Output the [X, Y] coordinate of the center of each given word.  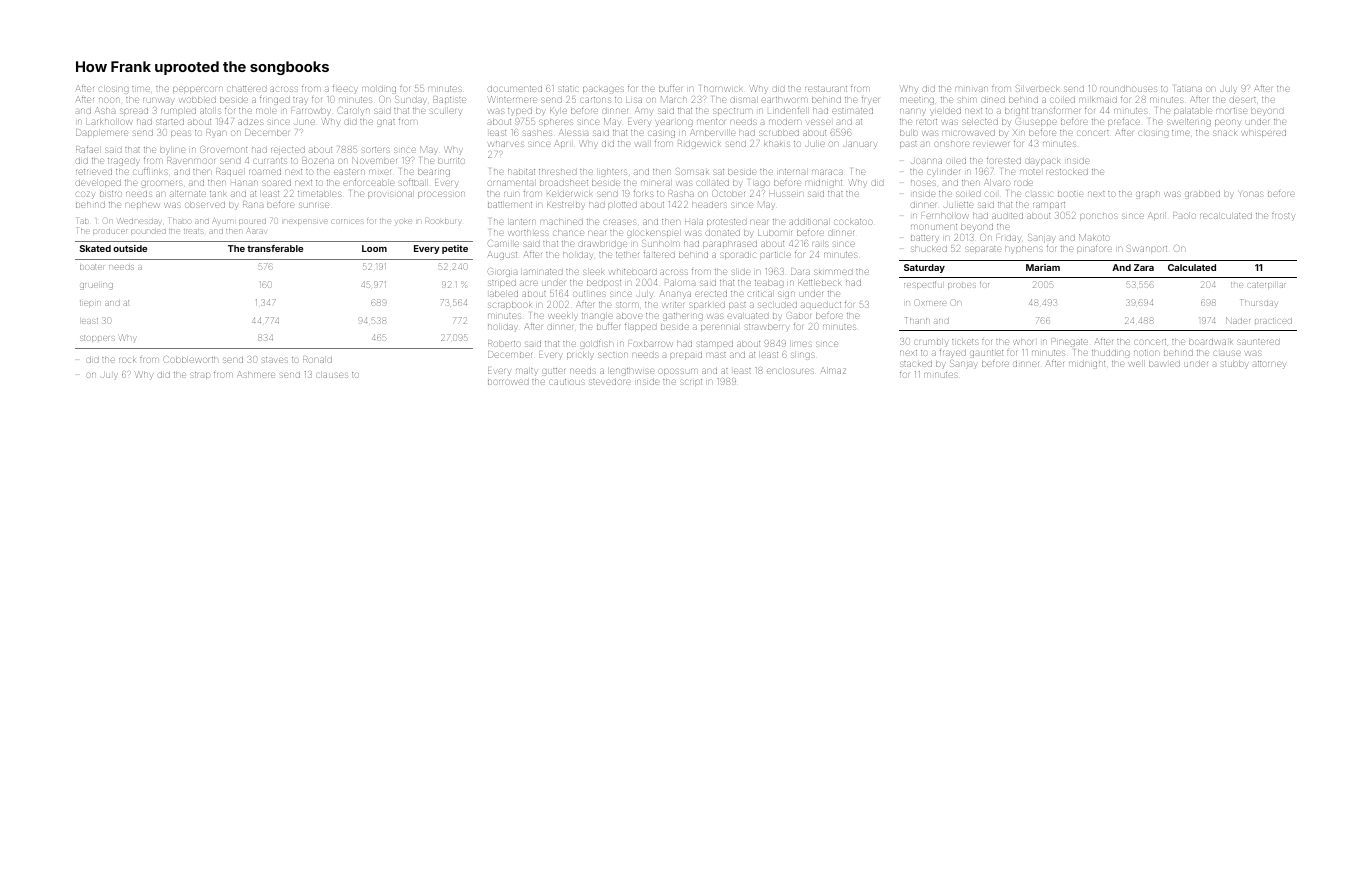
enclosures [790, 371]
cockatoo [853, 222]
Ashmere [256, 374]
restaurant [826, 89]
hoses [923, 183]
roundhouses [1128, 89]
